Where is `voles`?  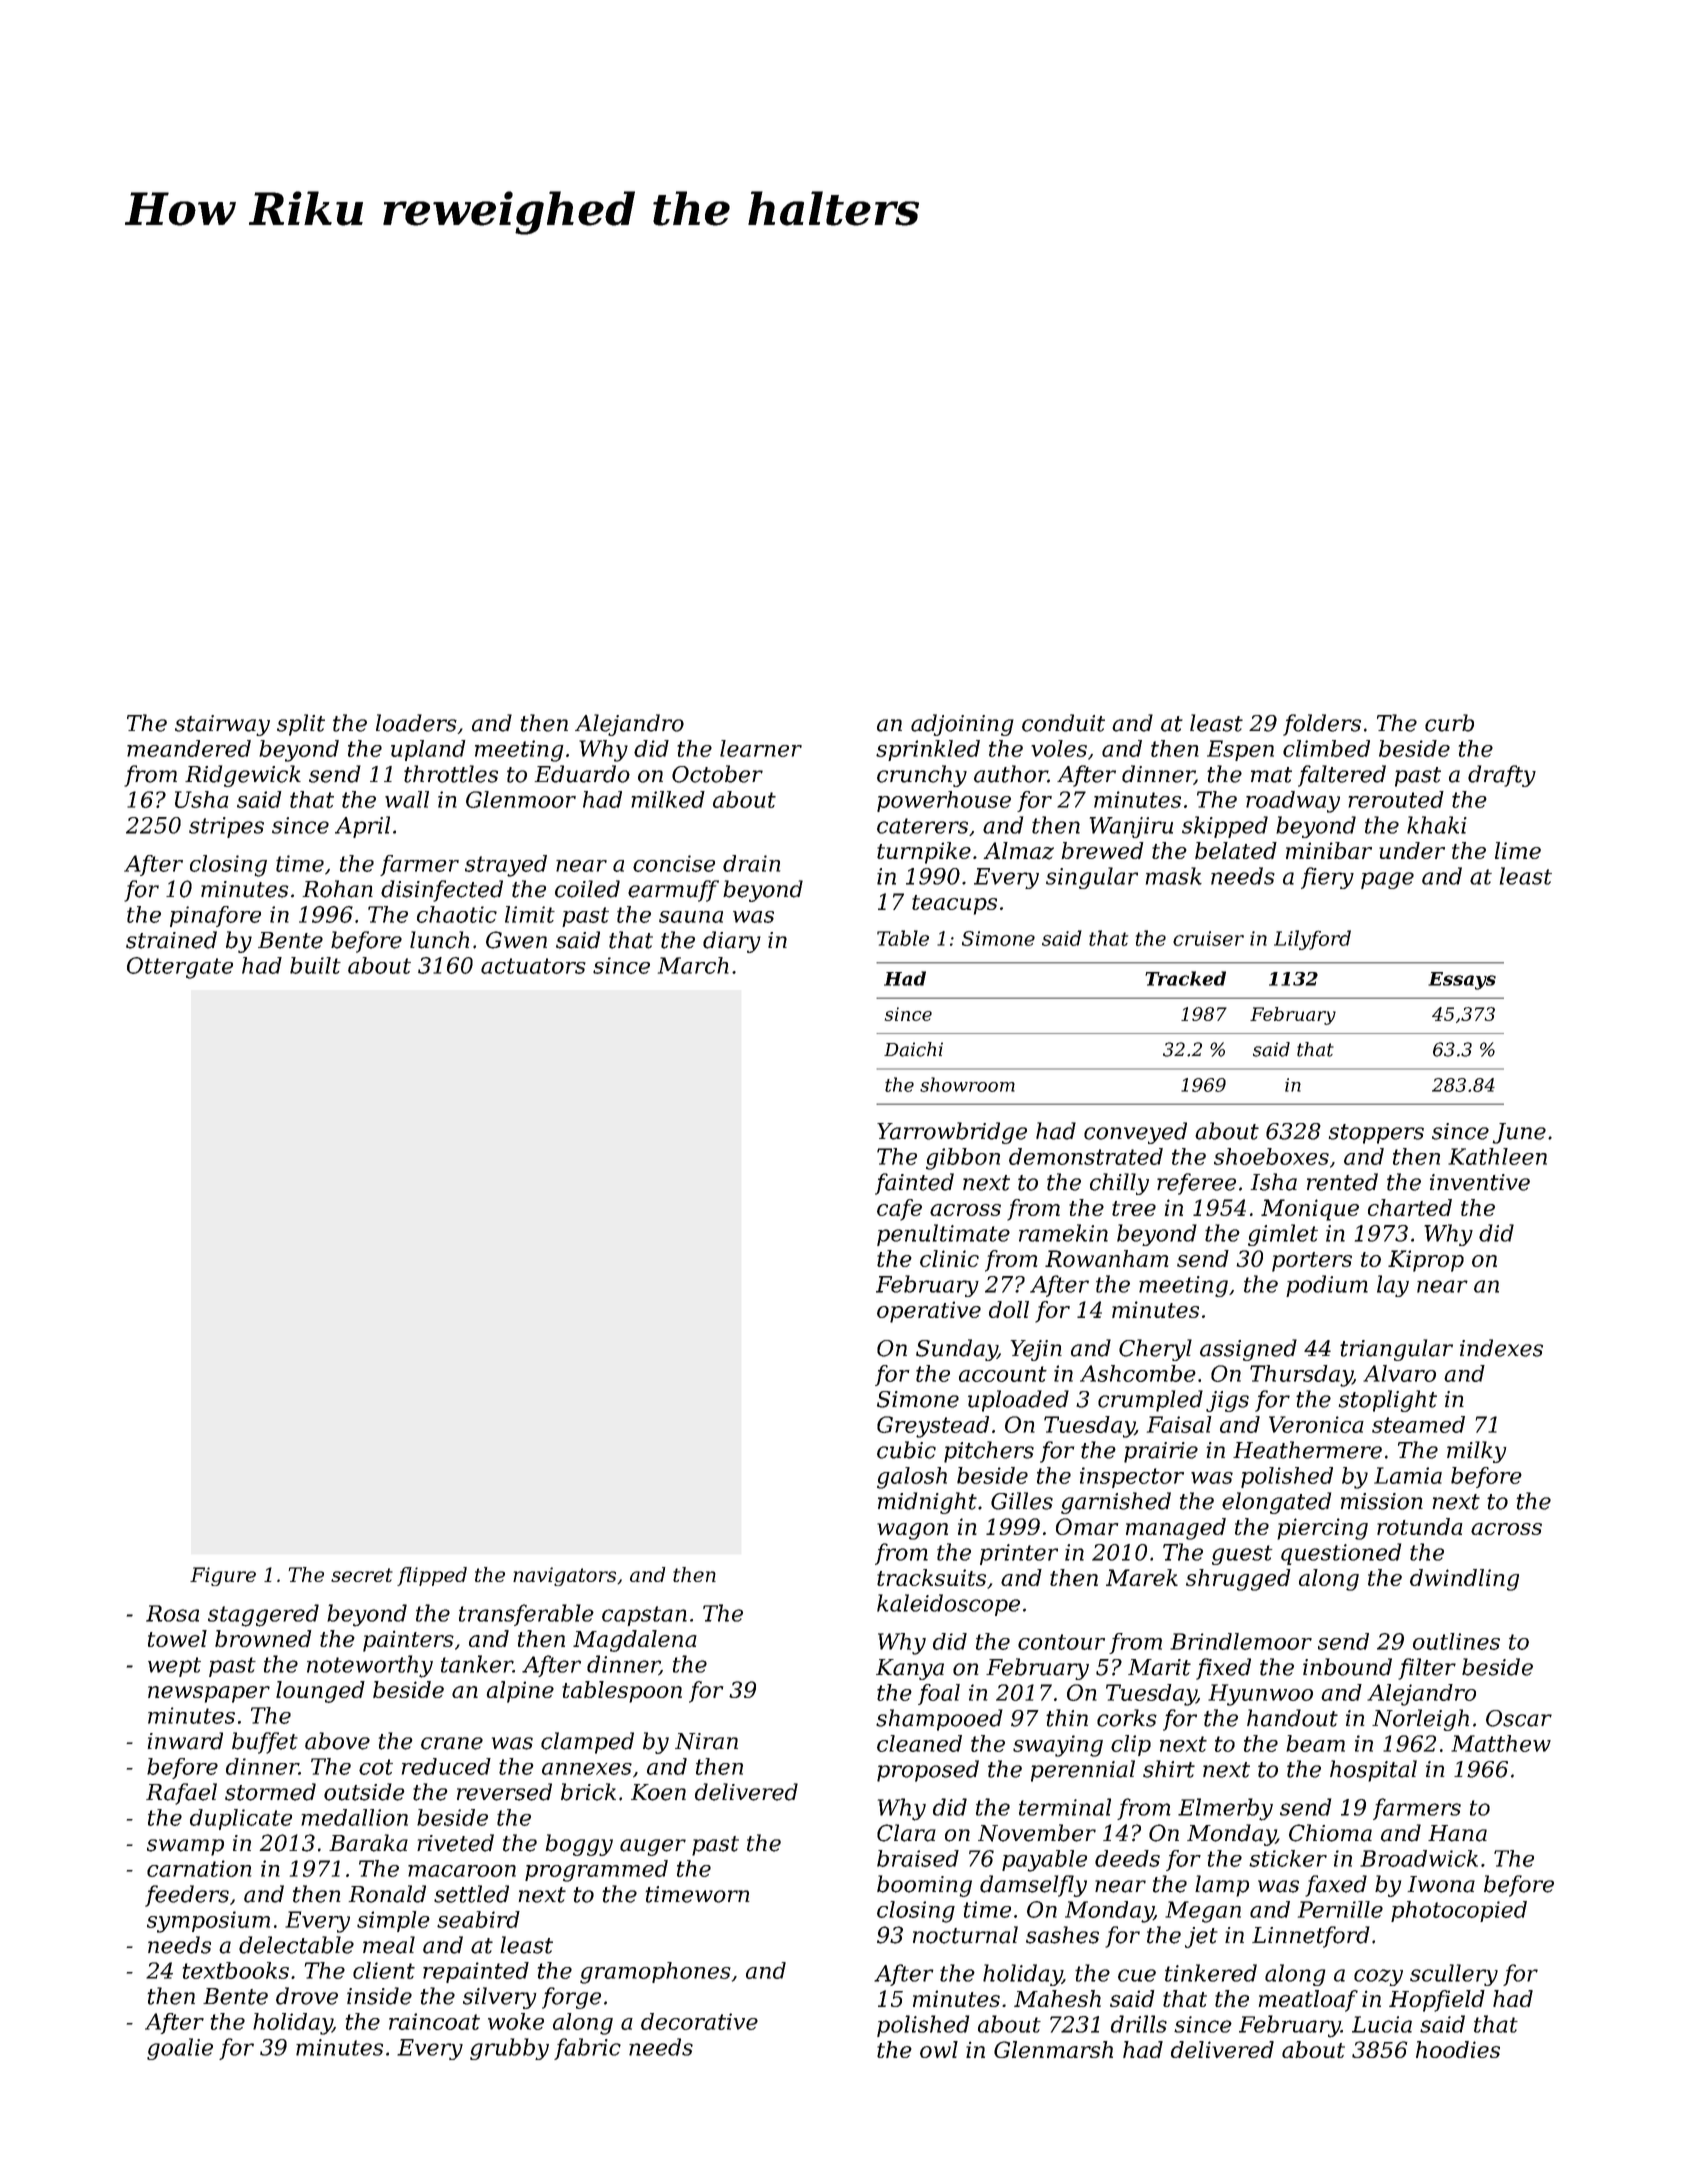
voles is located at coordinates (1059, 748).
